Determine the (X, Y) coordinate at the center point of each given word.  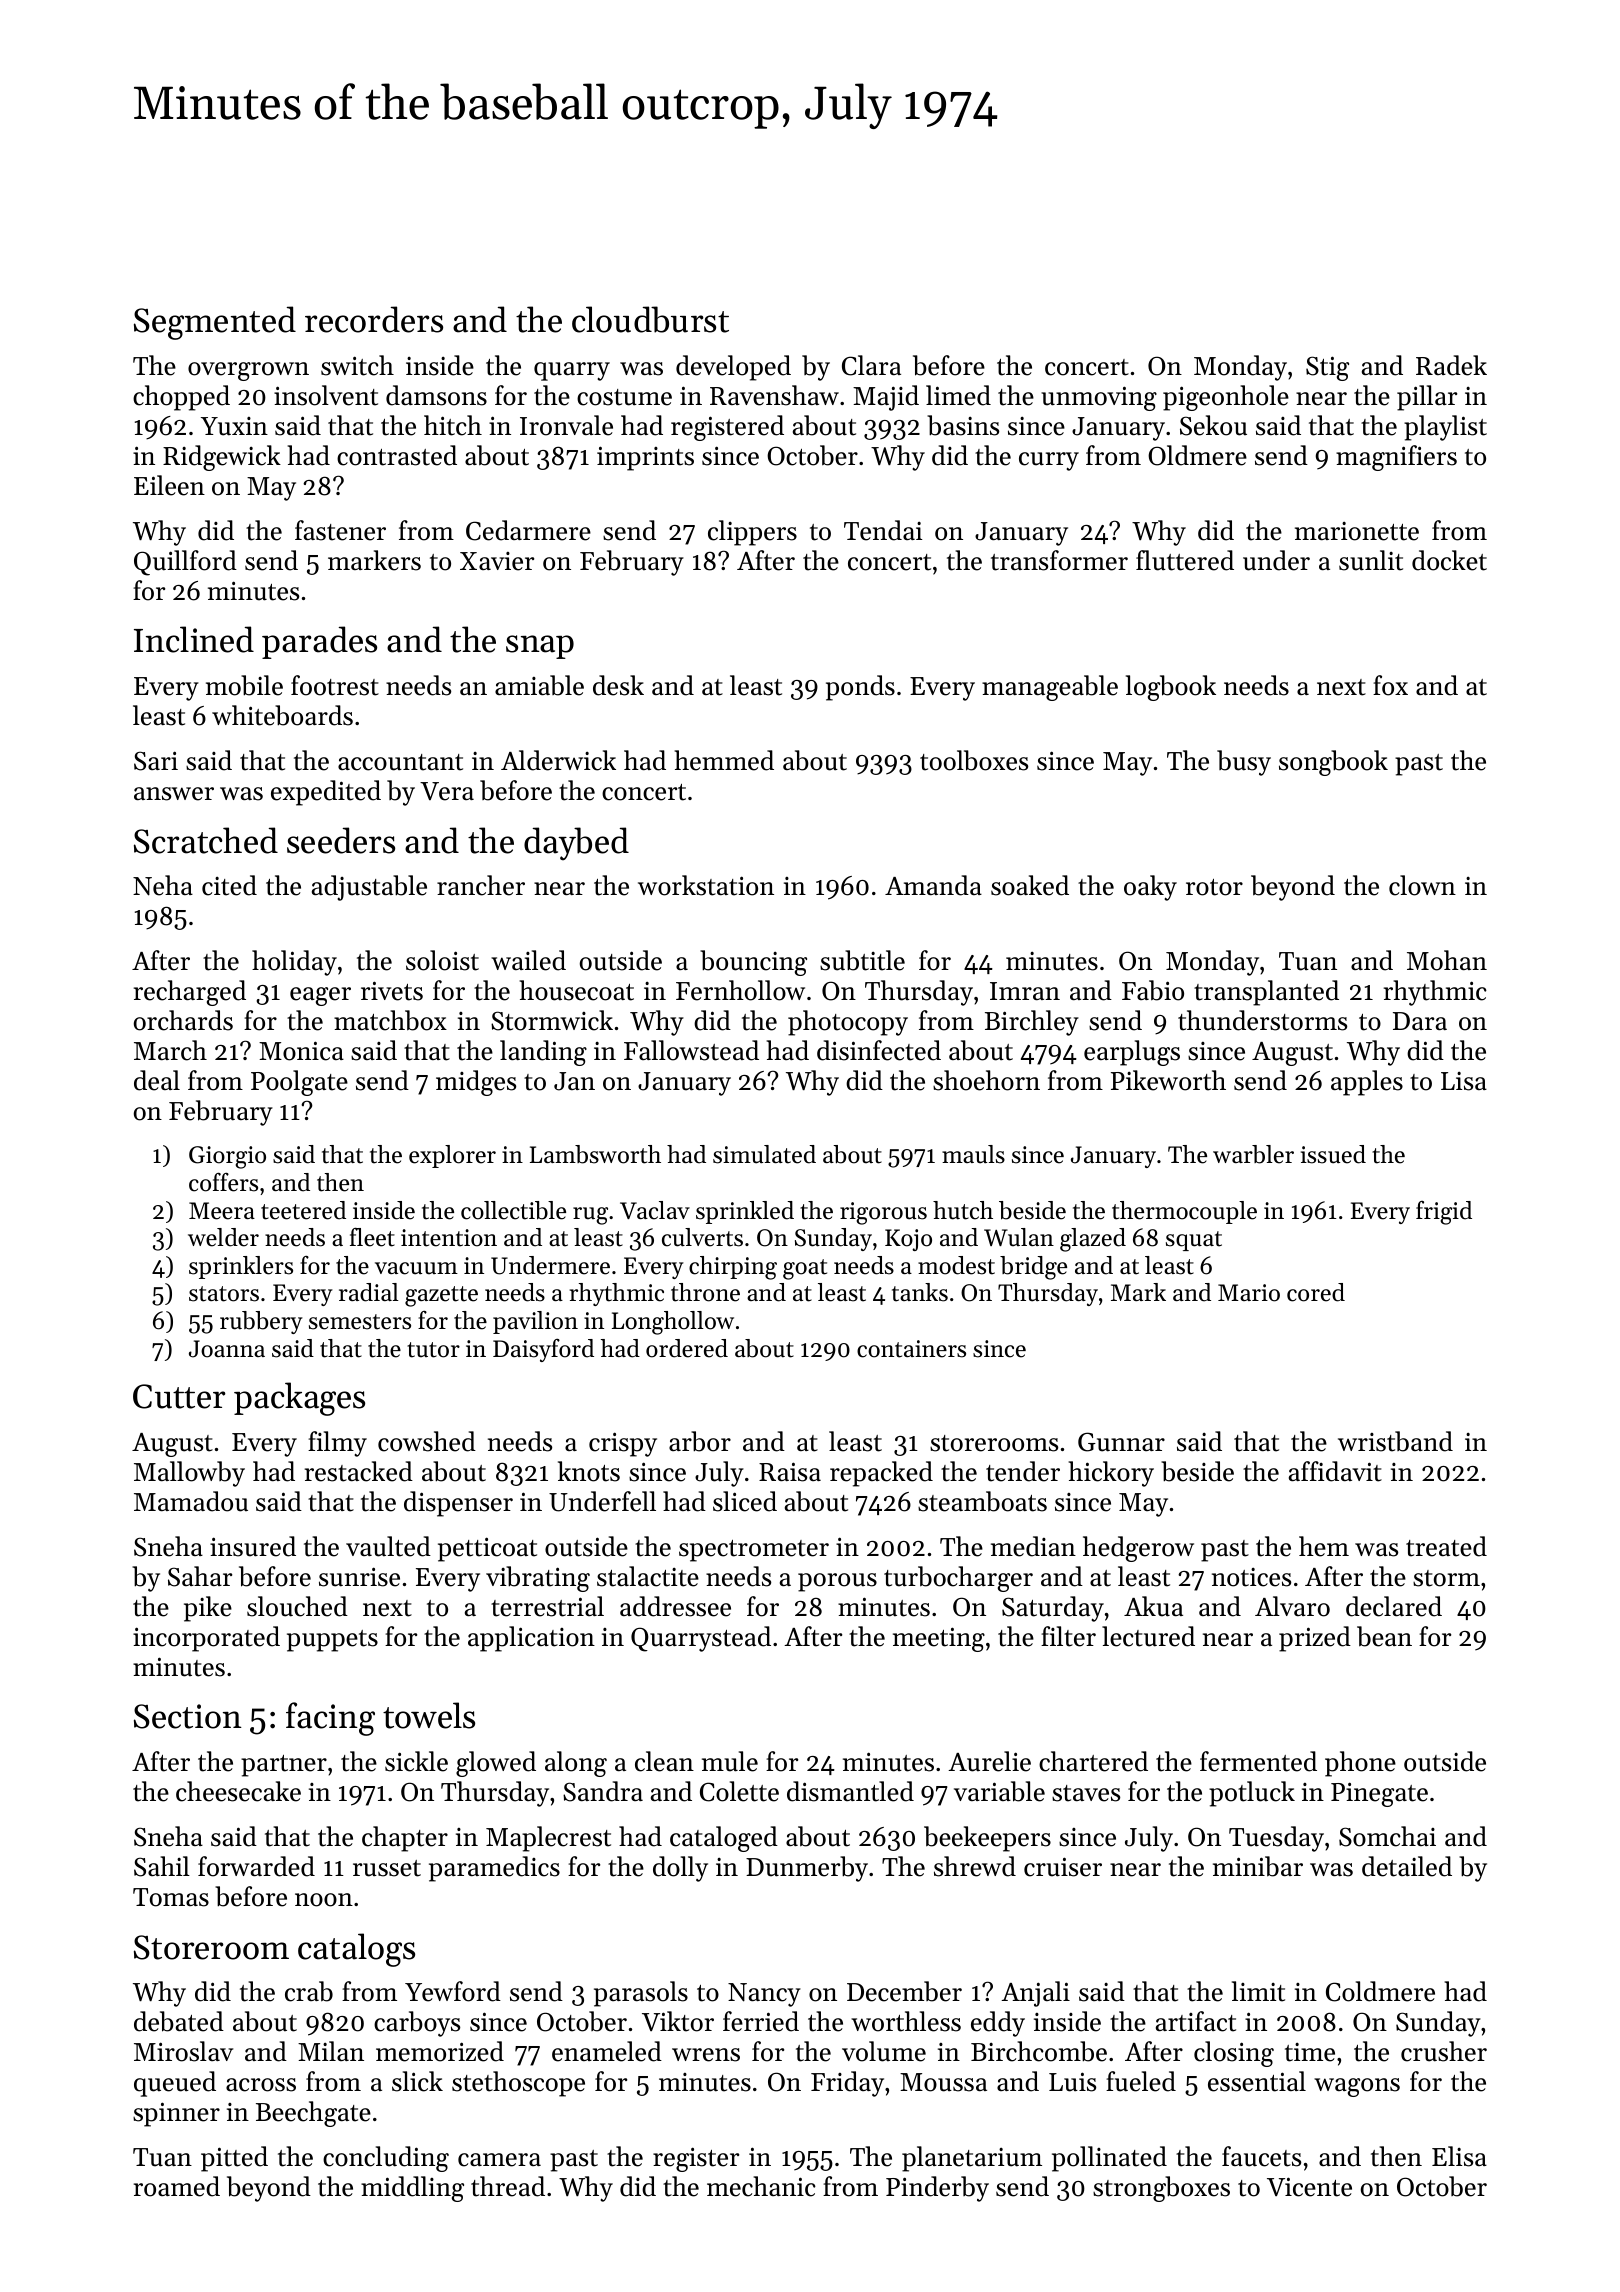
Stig (1327, 368)
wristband (1395, 1441)
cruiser (1063, 1867)
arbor (700, 1441)
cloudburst (650, 319)
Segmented (215, 323)
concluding (386, 2159)
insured (253, 1546)
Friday (847, 2084)
